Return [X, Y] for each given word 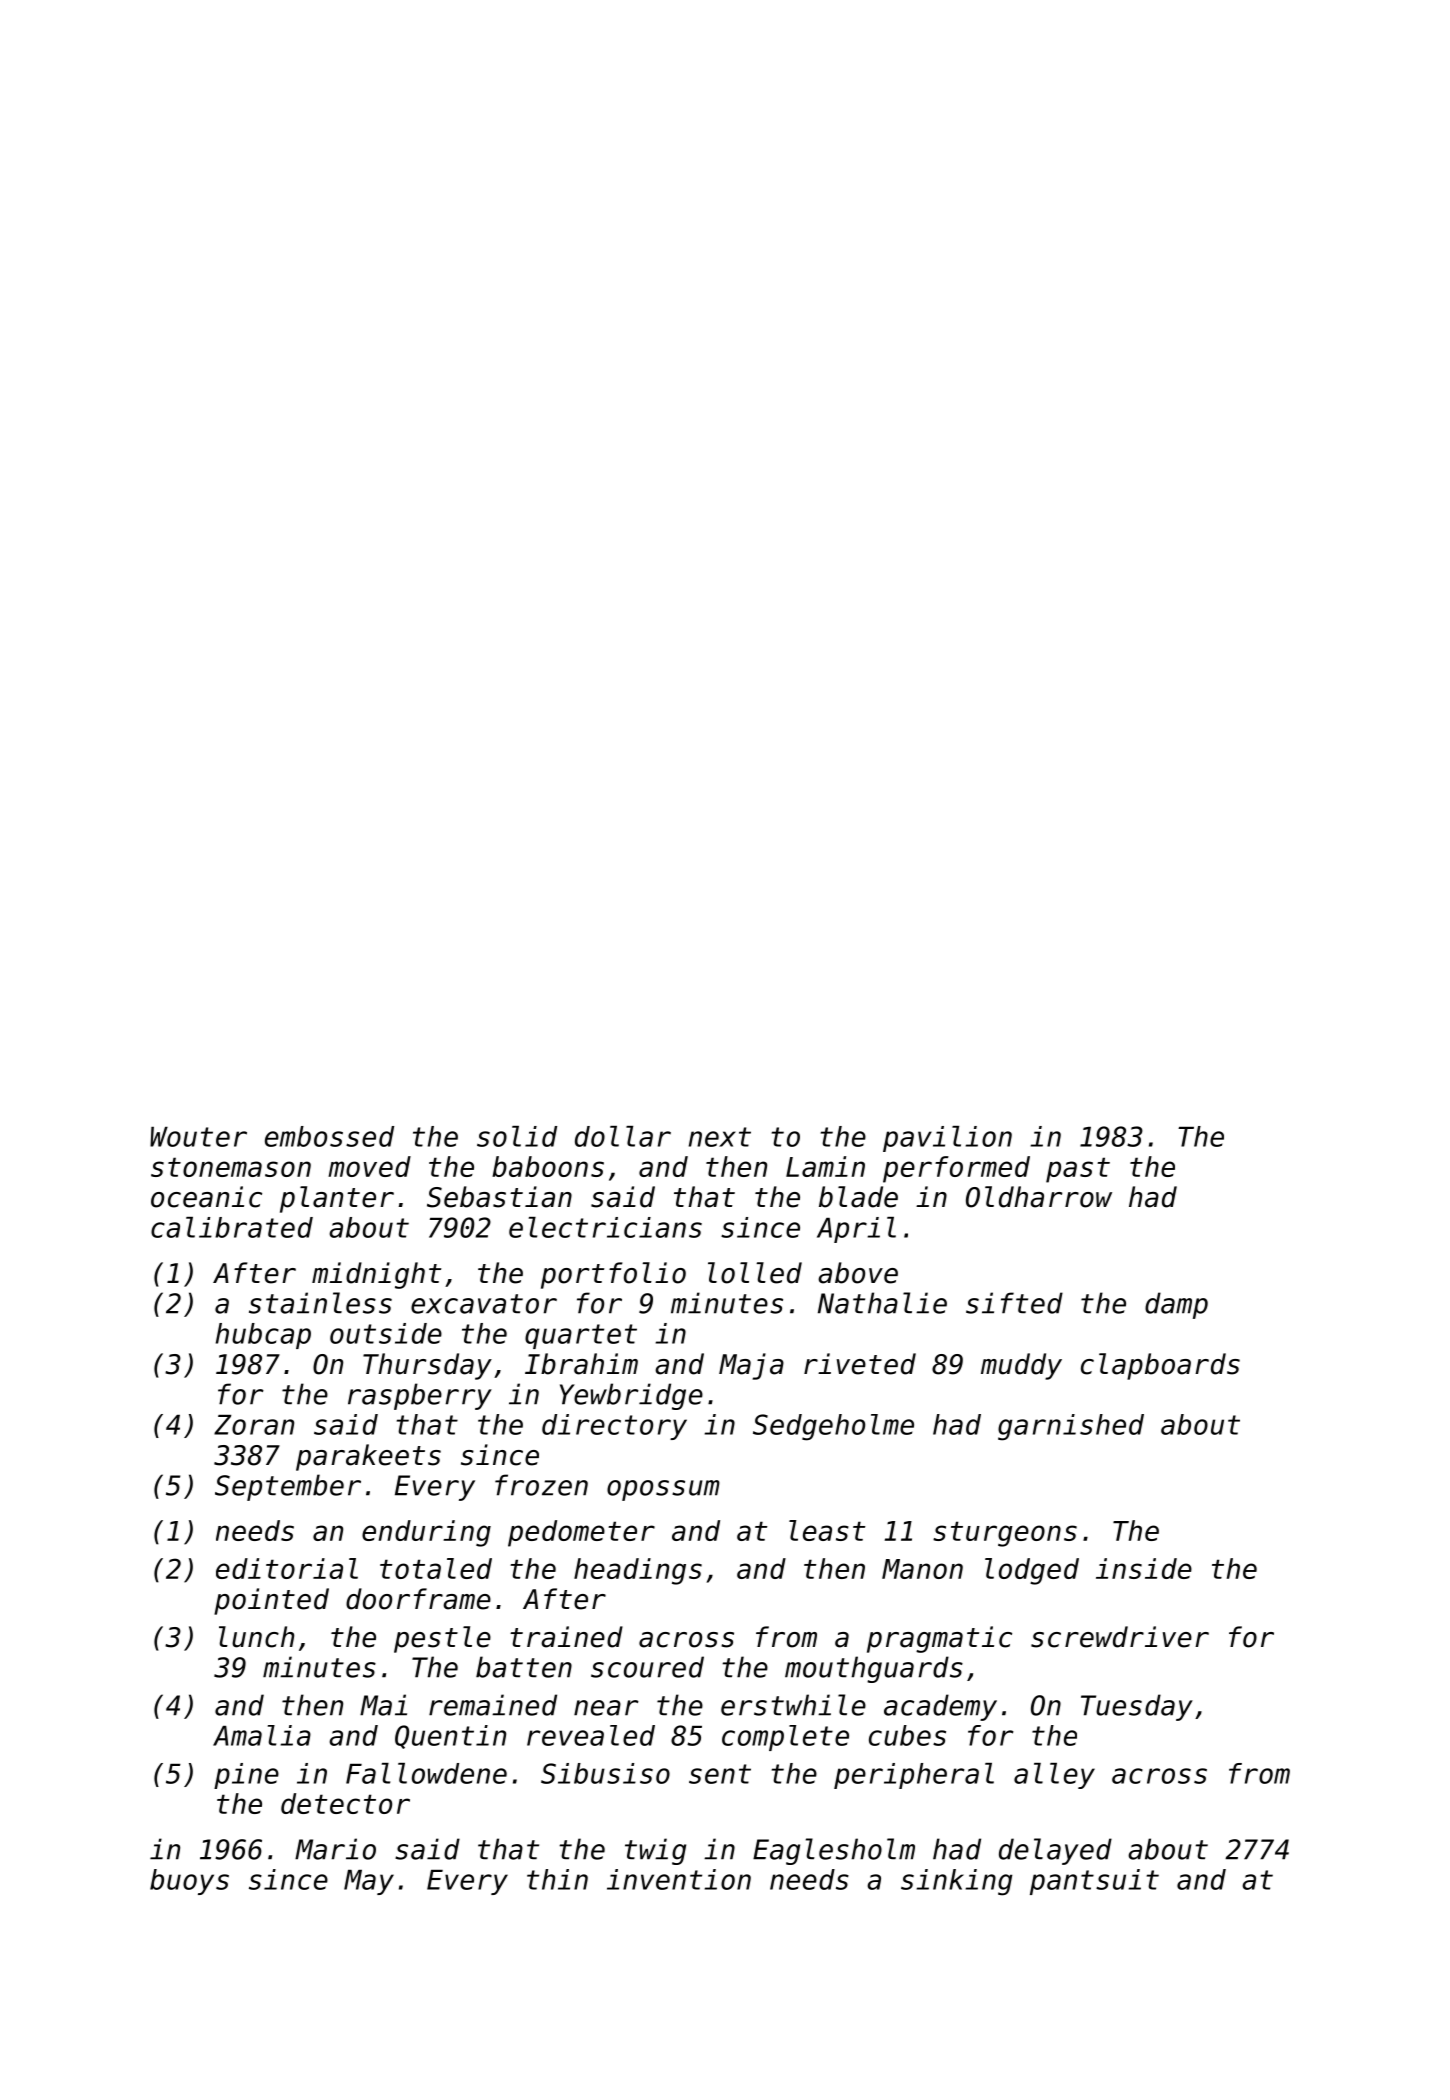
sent [720, 1774]
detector [345, 1803]
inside [1144, 1568]
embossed [329, 1136]
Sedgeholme [833, 1427]
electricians [605, 1227]
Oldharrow [1039, 1197]
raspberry [420, 1396]
